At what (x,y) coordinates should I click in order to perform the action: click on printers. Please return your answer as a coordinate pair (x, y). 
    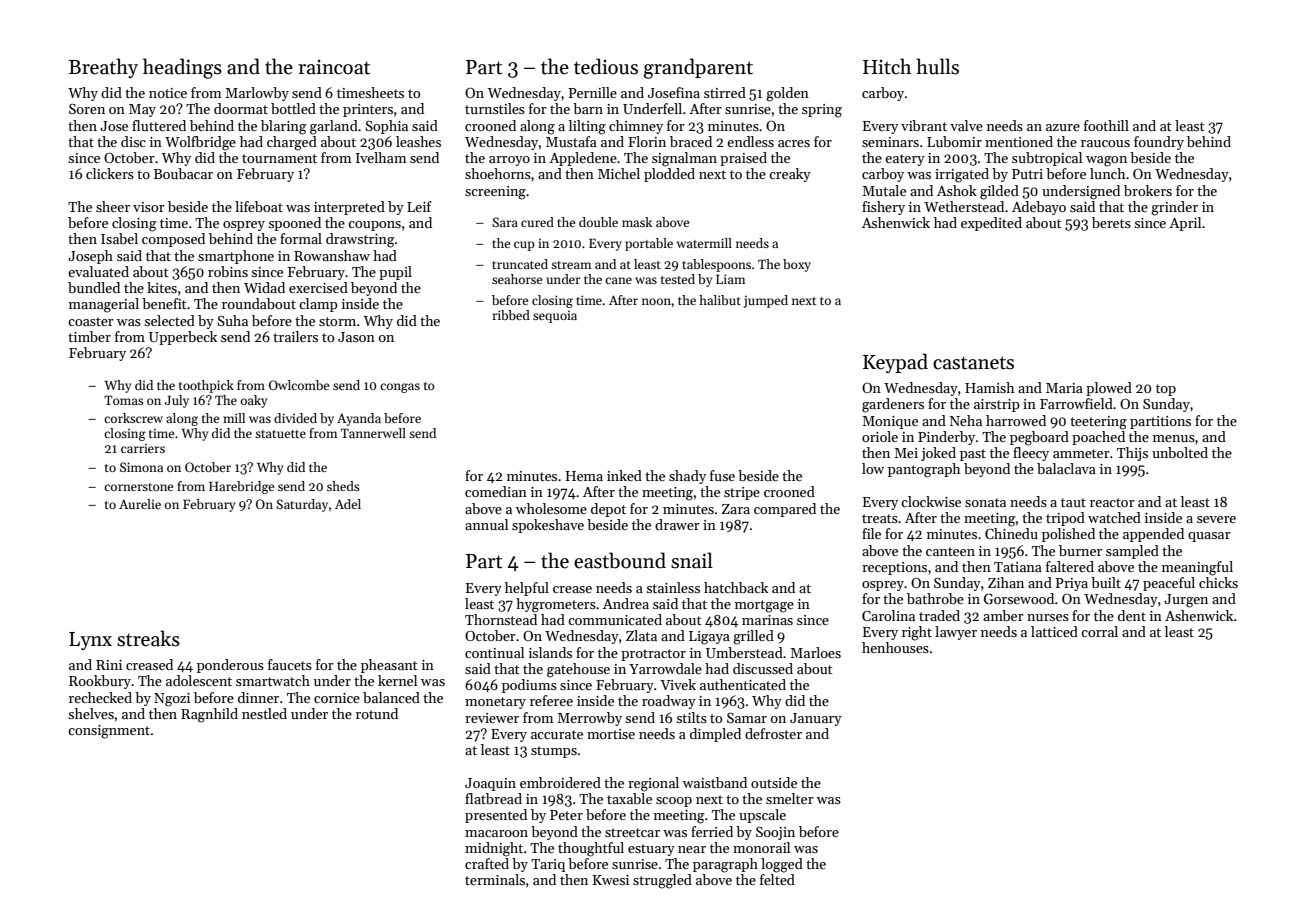
    Looking at the image, I should click on (368, 110).
